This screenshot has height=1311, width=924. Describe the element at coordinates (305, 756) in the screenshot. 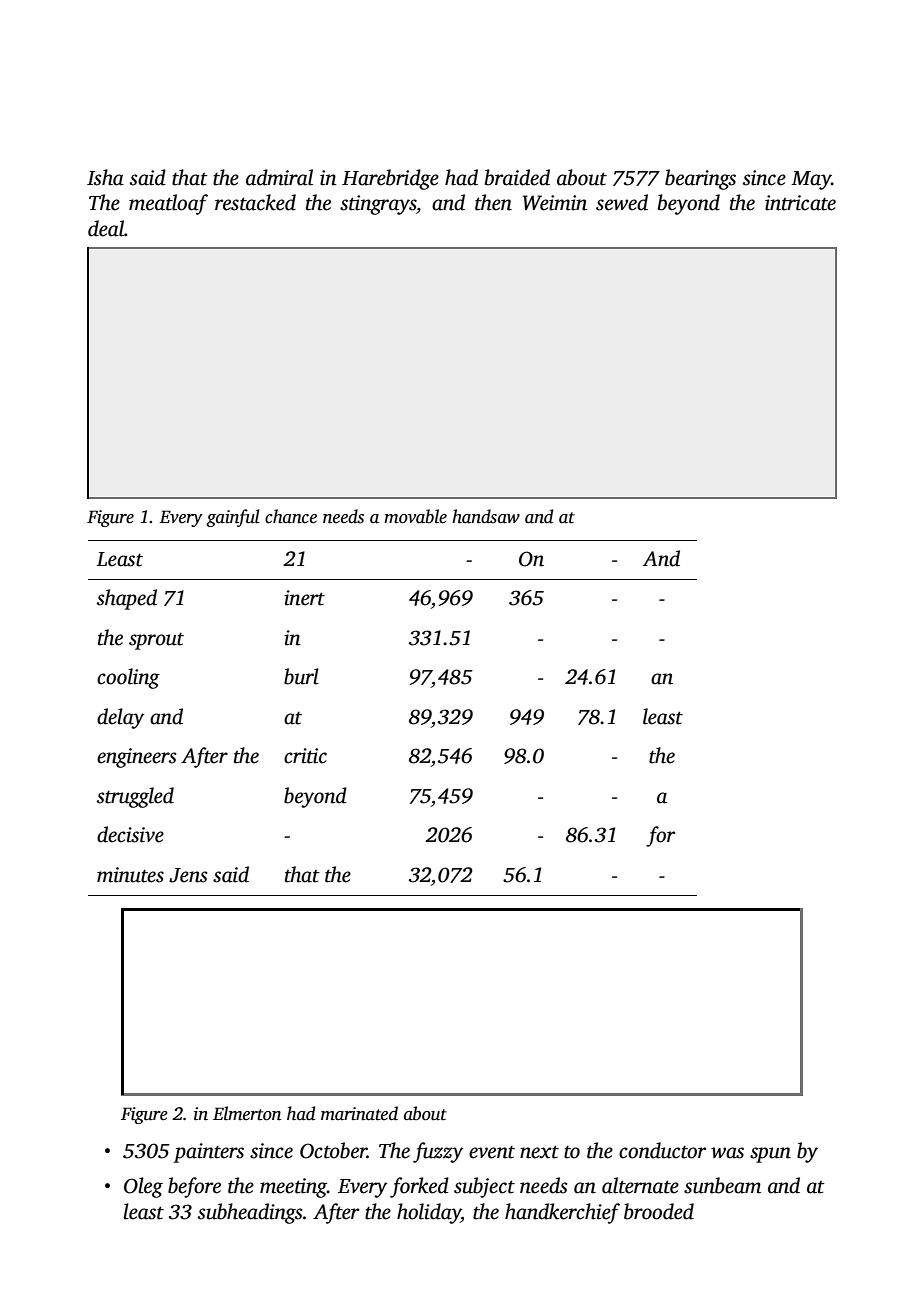

I see `critic` at that location.
